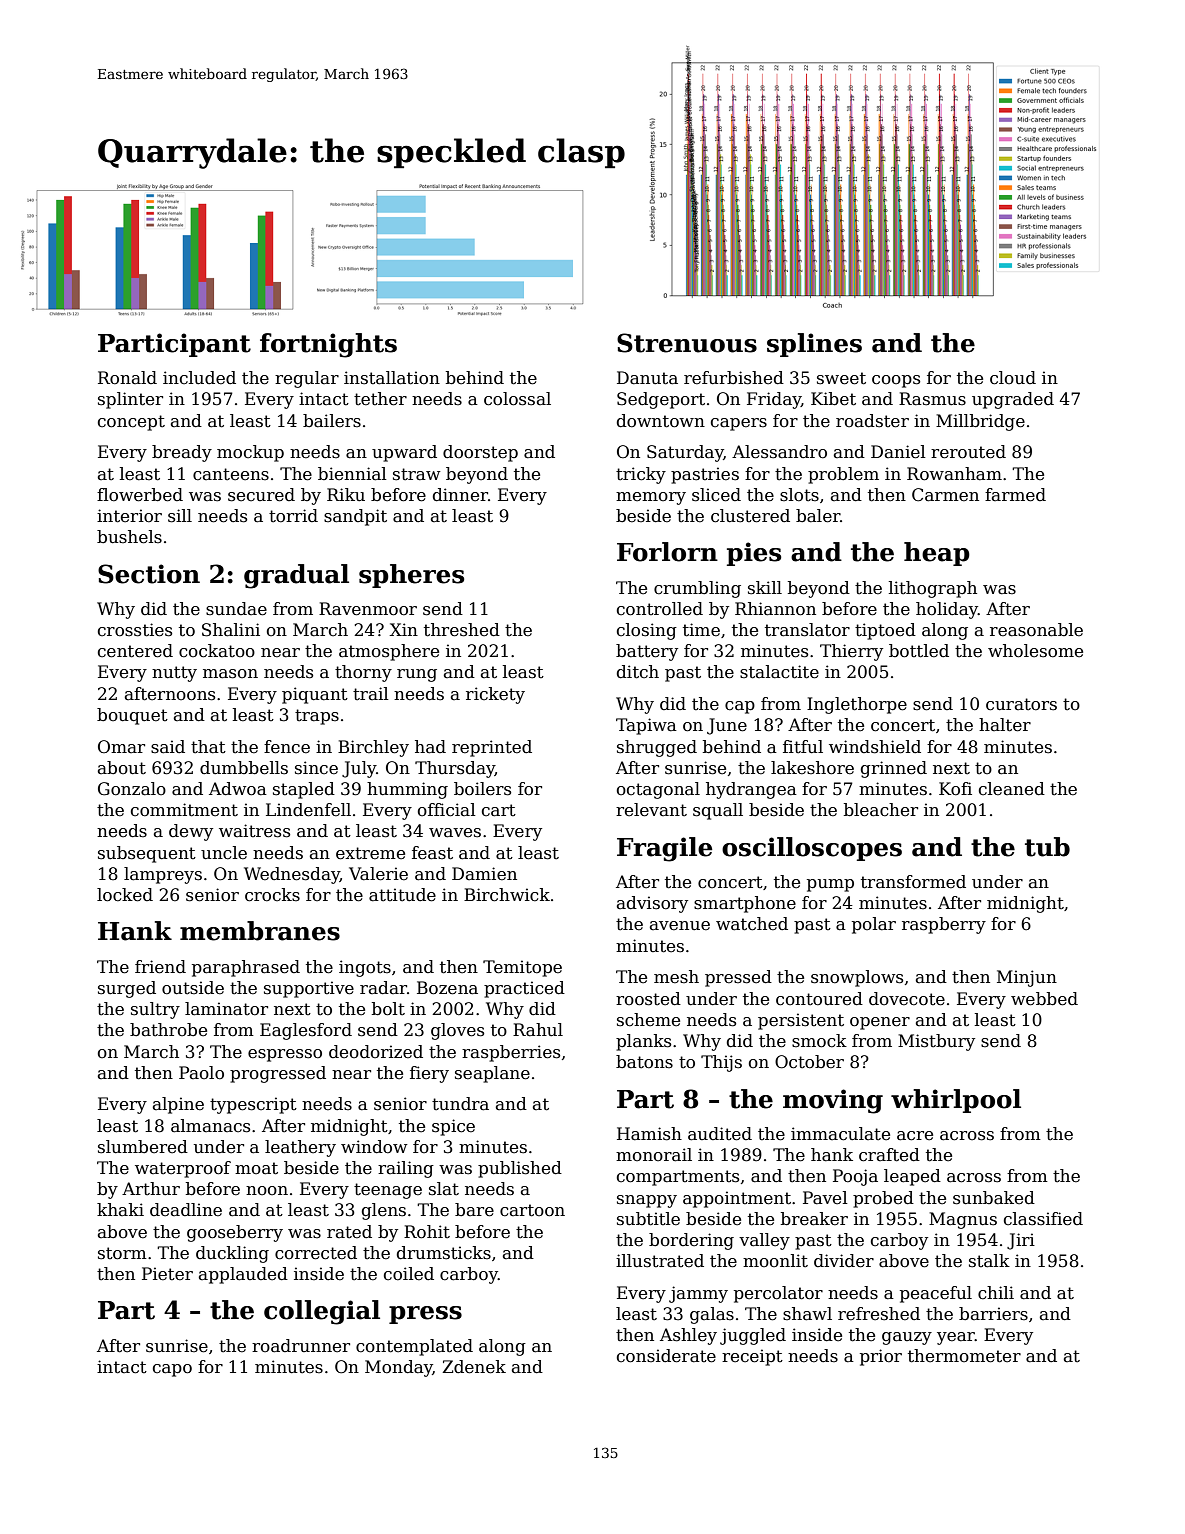 The image size is (1185, 1534). What do you see at coordinates (392, 378) in the screenshot?
I see `installation` at bounding box center [392, 378].
